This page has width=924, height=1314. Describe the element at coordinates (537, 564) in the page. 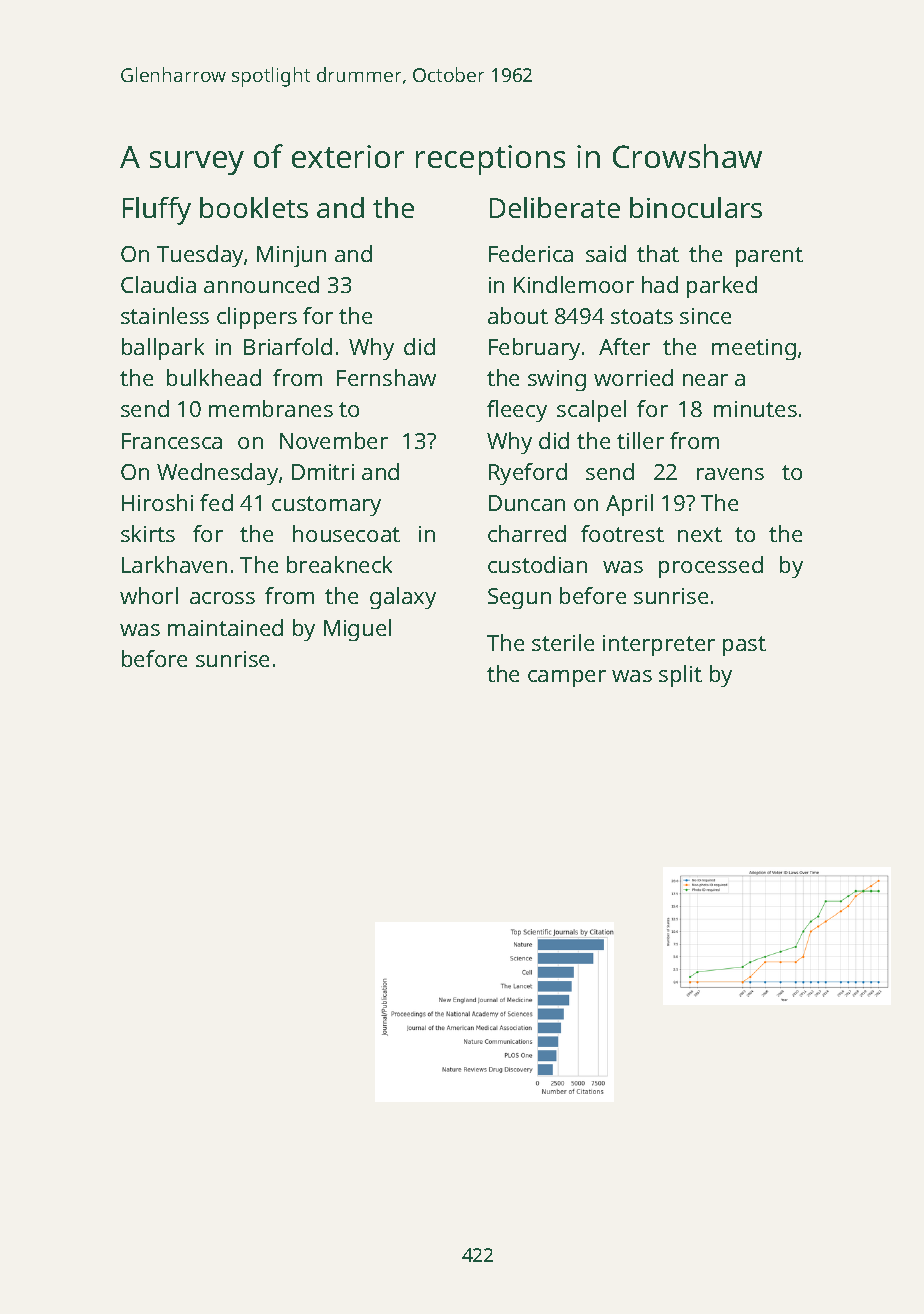

I see `custodian` at that location.
